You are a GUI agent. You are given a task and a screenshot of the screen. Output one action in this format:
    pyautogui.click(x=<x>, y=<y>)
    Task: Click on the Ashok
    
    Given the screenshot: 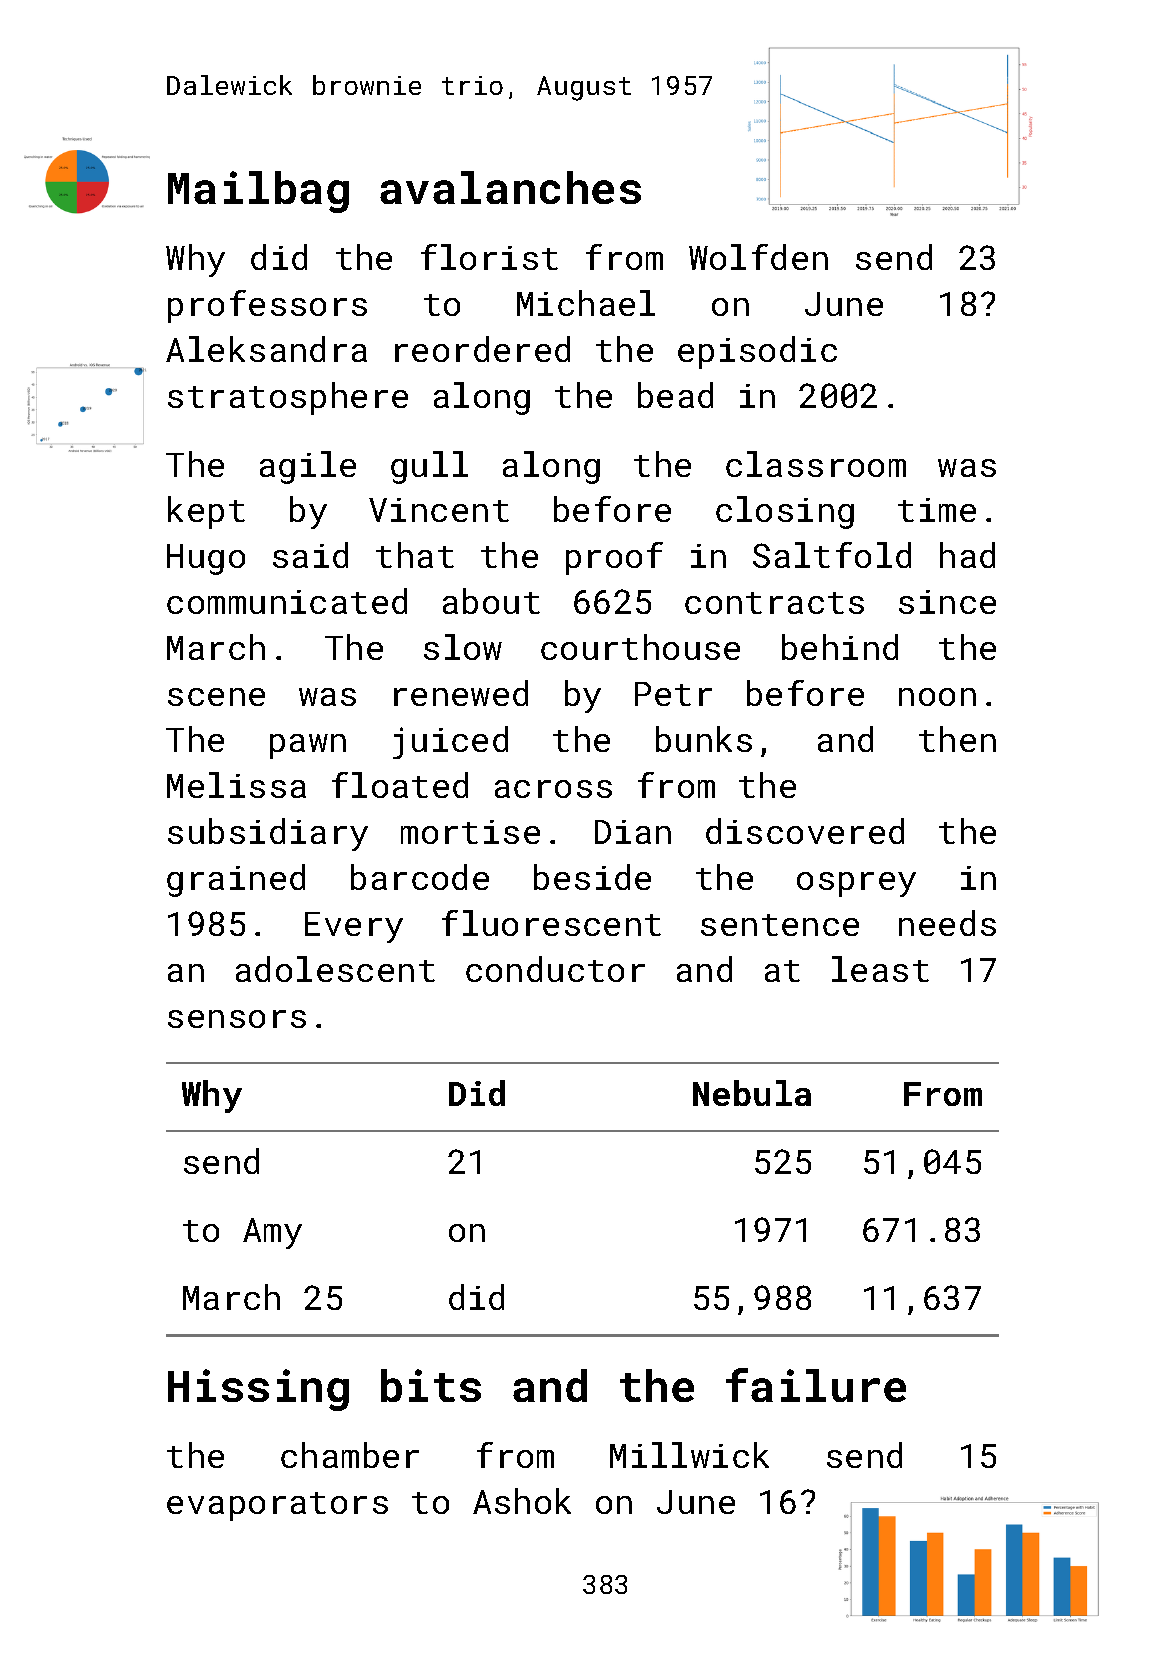 What is the action you would take?
    pyautogui.click(x=522, y=1501)
